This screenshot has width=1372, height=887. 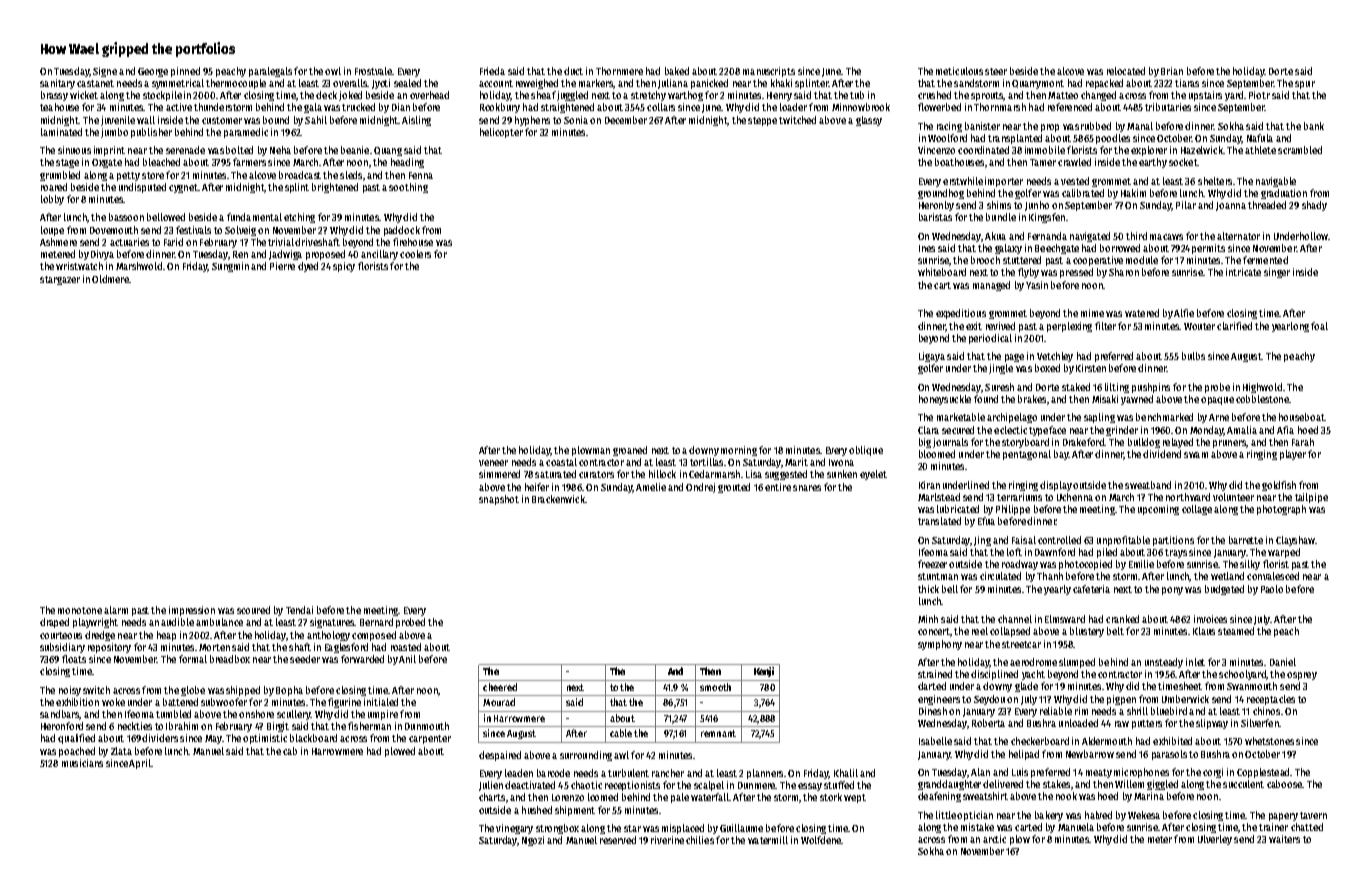 I want to click on hillock, so click(x=662, y=474).
